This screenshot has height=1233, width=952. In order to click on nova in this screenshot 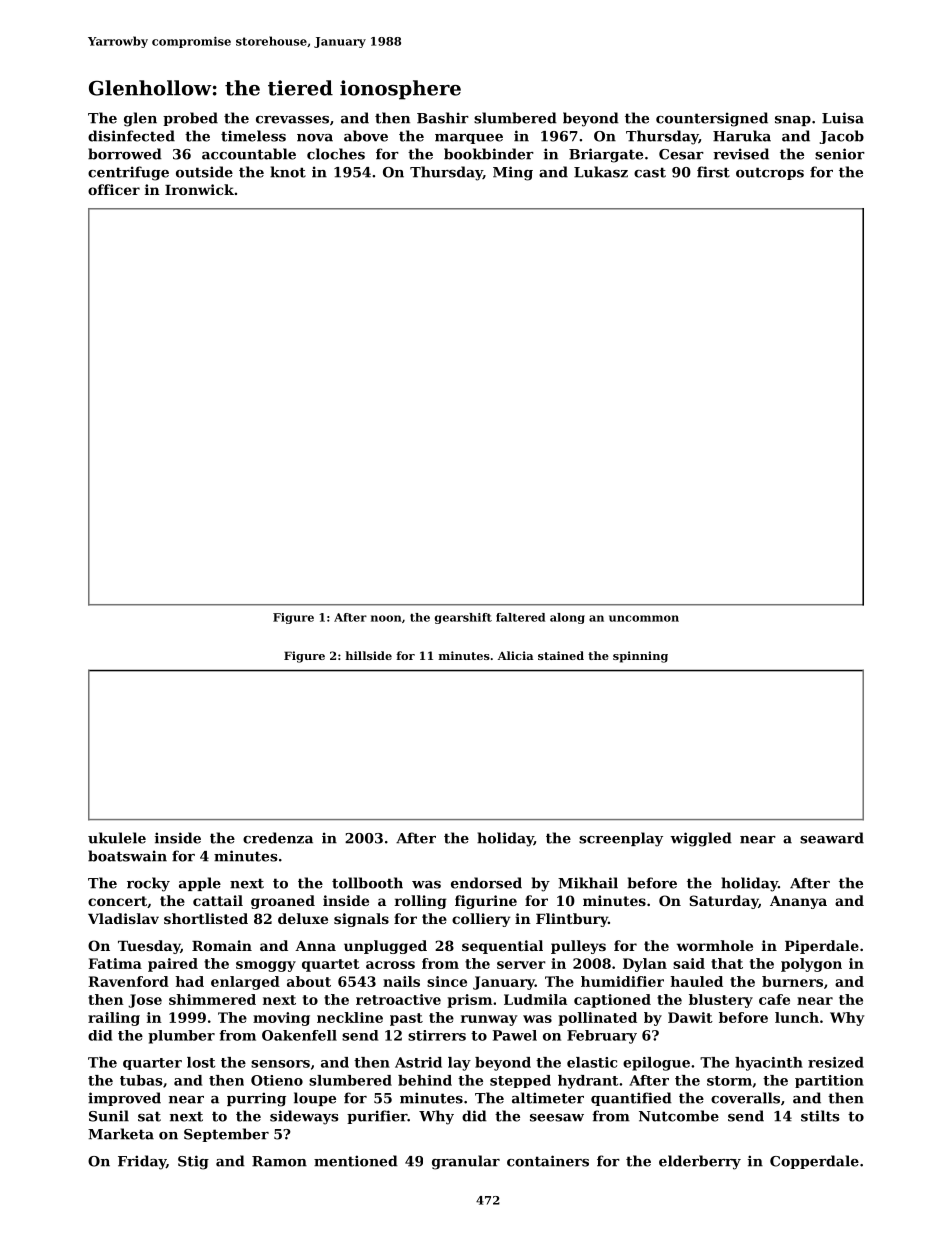, I will do `click(315, 138)`.
